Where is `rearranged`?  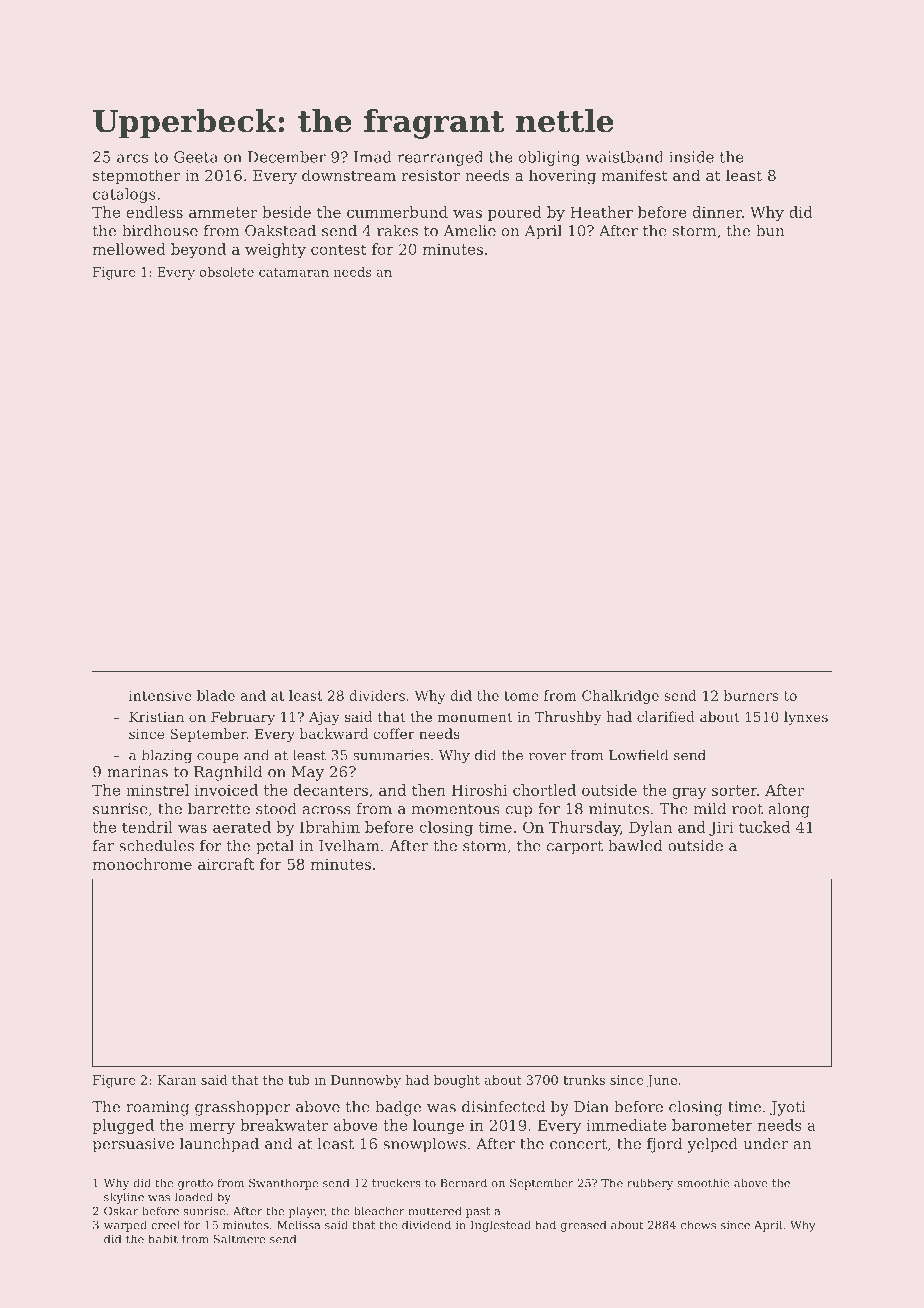
rearranged is located at coordinates (440, 158).
